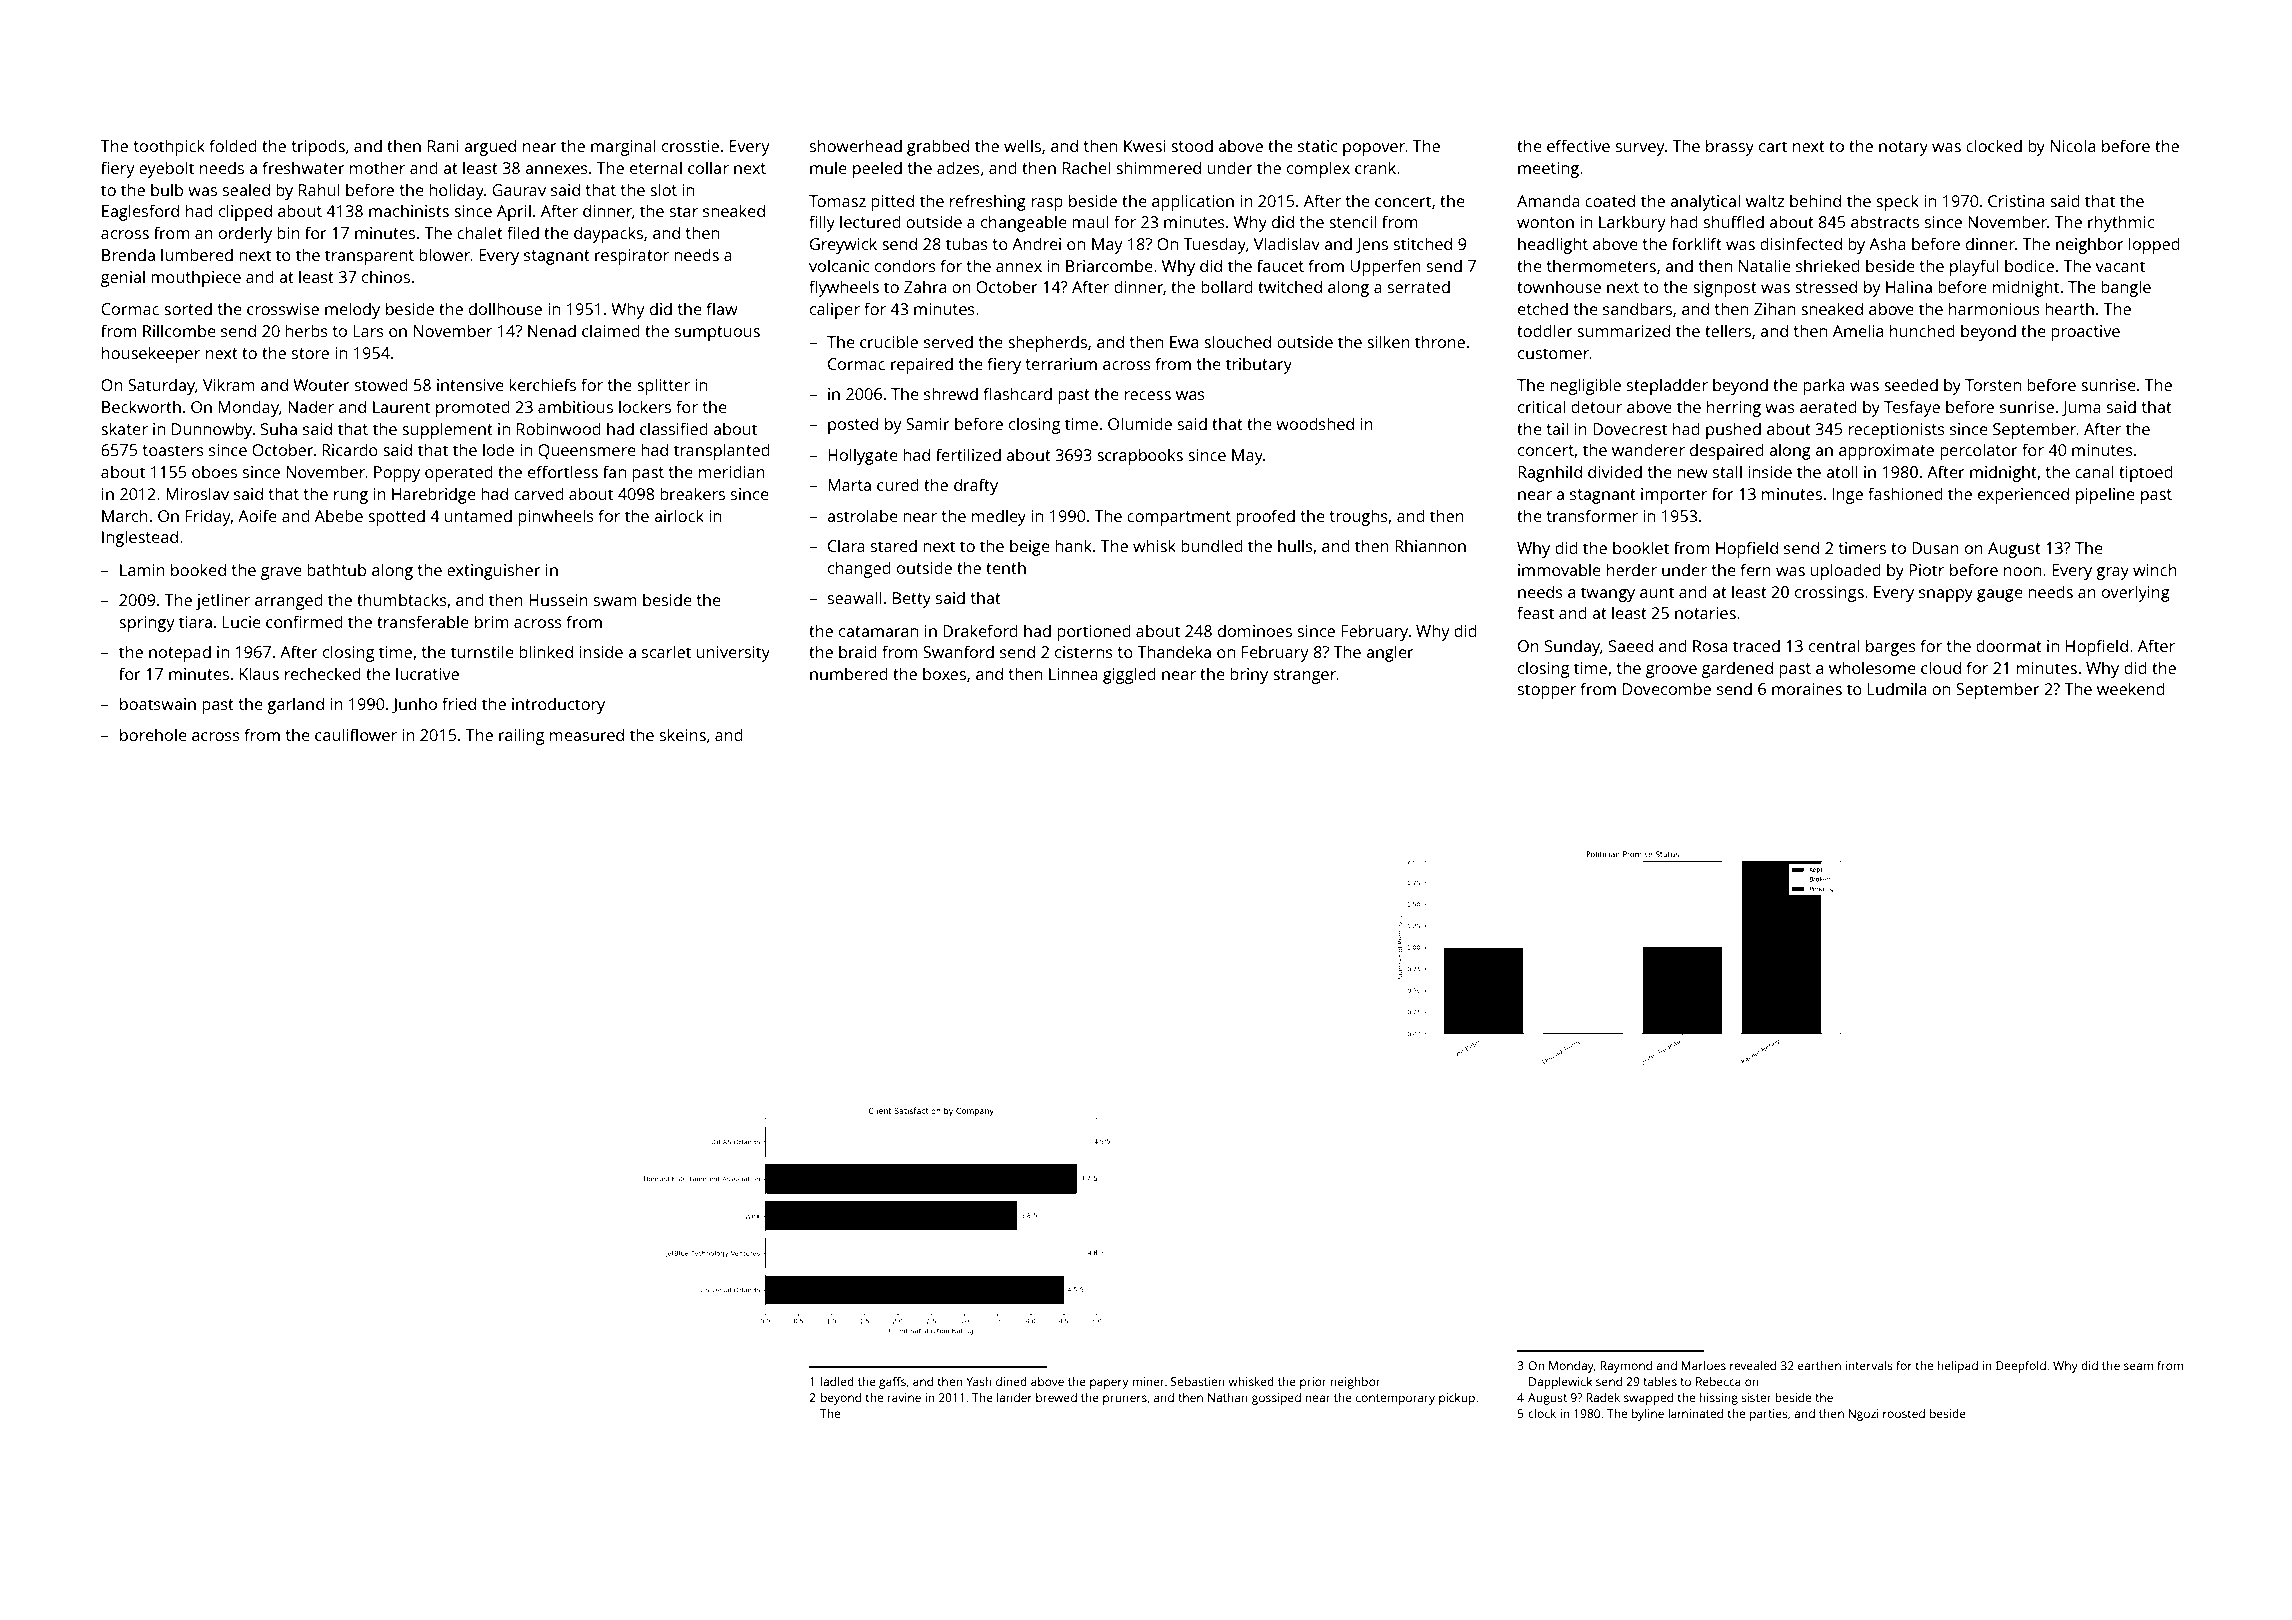 The image size is (2292, 1620). What do you see at coordinates (1313, 1383) in the page?
I see `prior` at bounding box center [1313, 1383].
